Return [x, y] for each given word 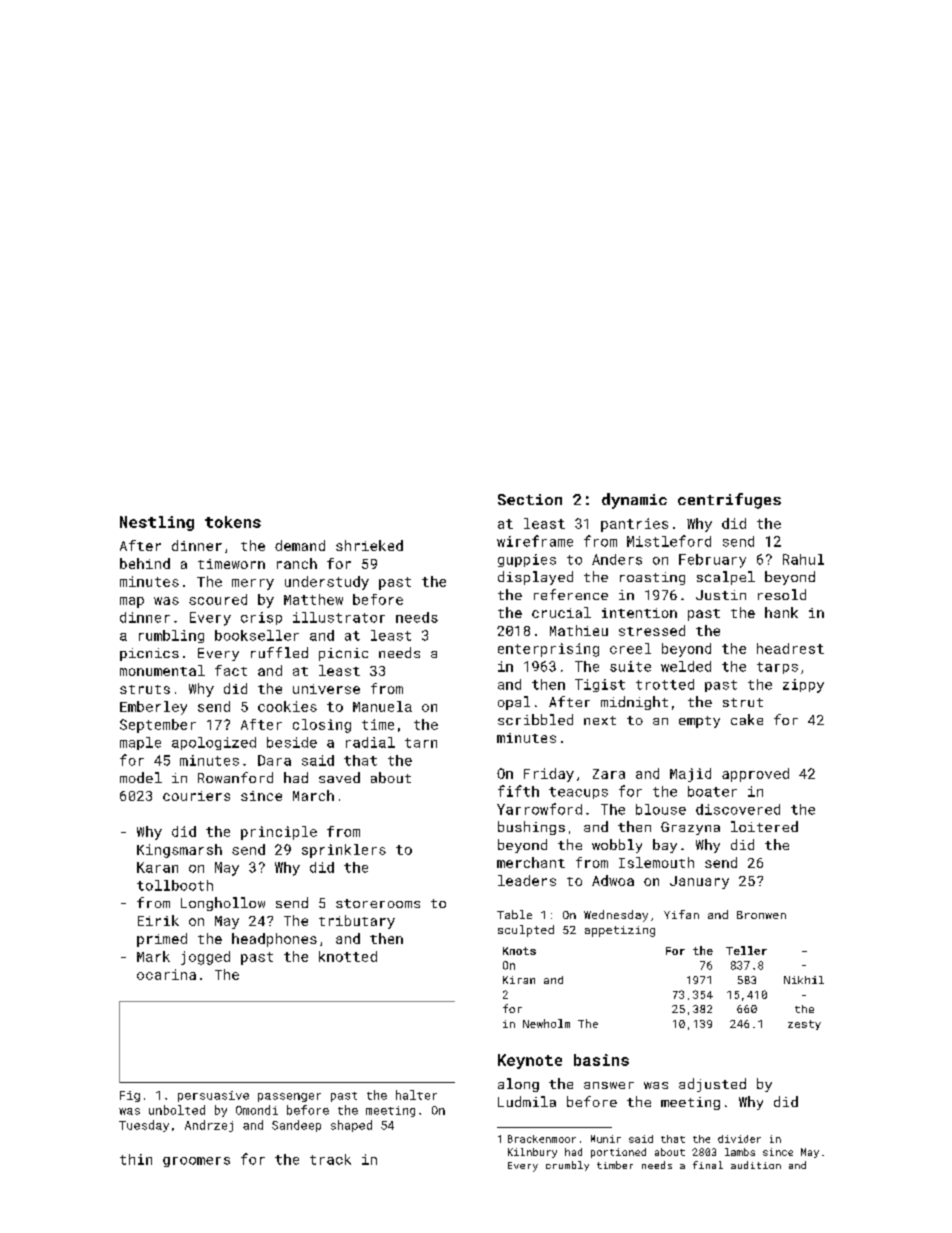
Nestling [157, 523]
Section [530, 499]
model [141, 777]
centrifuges [729, 501]
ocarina [166, 974]
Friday [549, 775]
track [330, 1159]
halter [416, 1095]
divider [739, 1139]
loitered [764, 826]
